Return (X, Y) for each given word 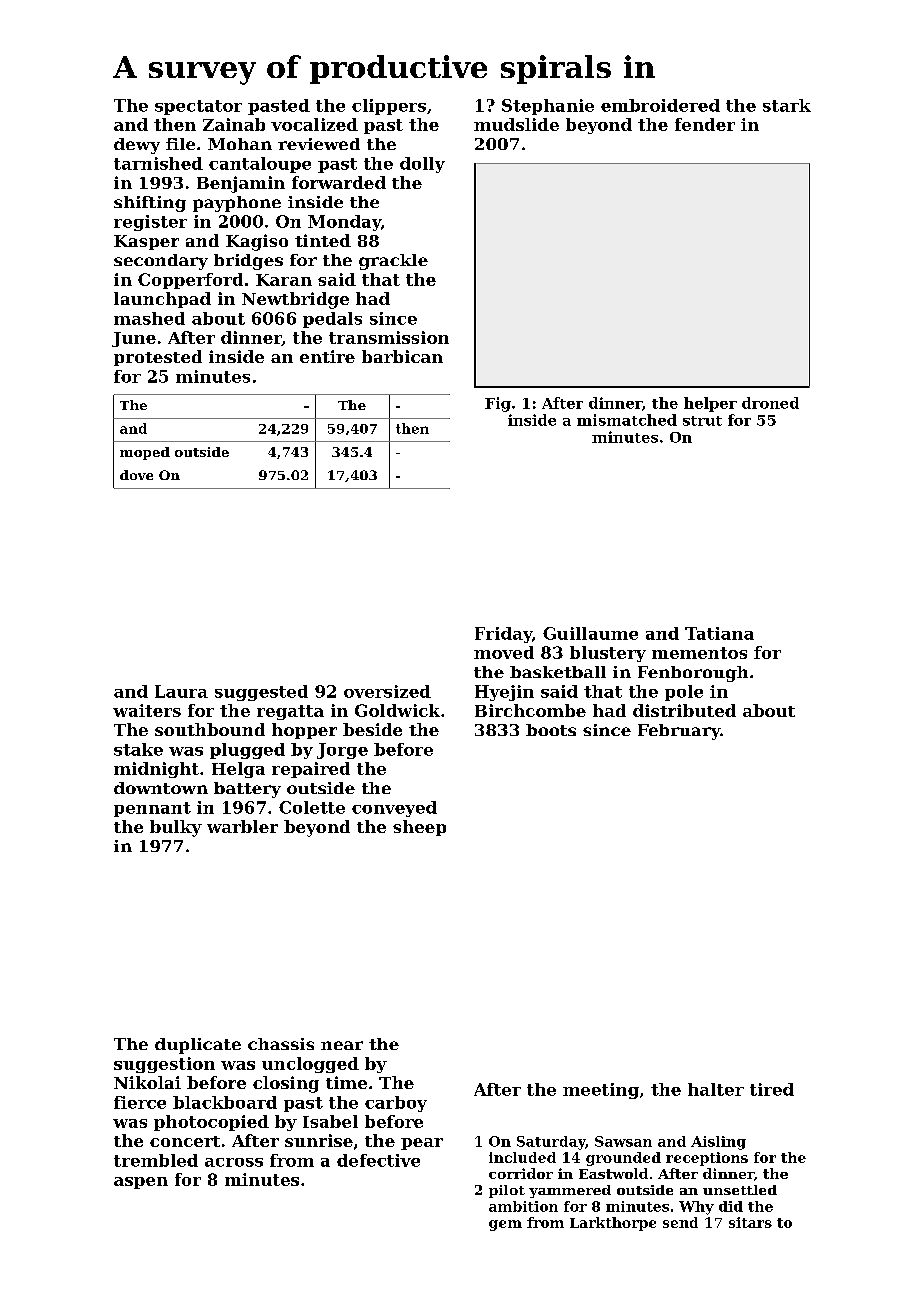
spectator (198, 107)
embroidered (660, 105)
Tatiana (719, 633)
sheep (419, 828)
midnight (156, 770)
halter (716, 1089)
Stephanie (548, 107)
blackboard (225, 1102)
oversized (387, 691)
